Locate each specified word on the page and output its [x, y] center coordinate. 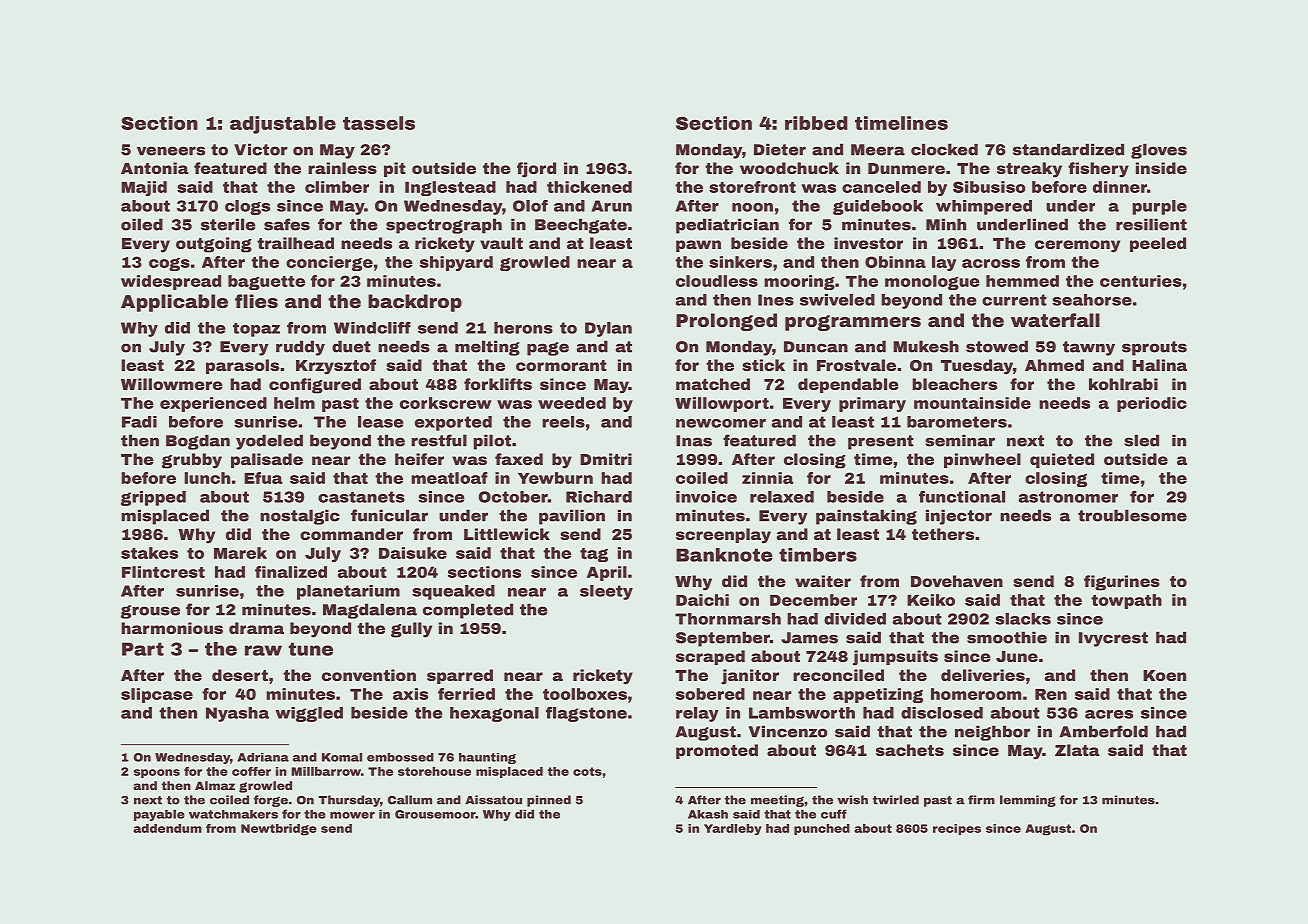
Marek [240, 553]
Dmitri [606, 459]
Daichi [702, 600]
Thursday [349, 801]
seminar [960, 440]
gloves [1159, 151]
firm [981, 800]
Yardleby [733, 829]
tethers [943, 534]
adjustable [283, 125]
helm [294, 403]
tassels [379, 123]
